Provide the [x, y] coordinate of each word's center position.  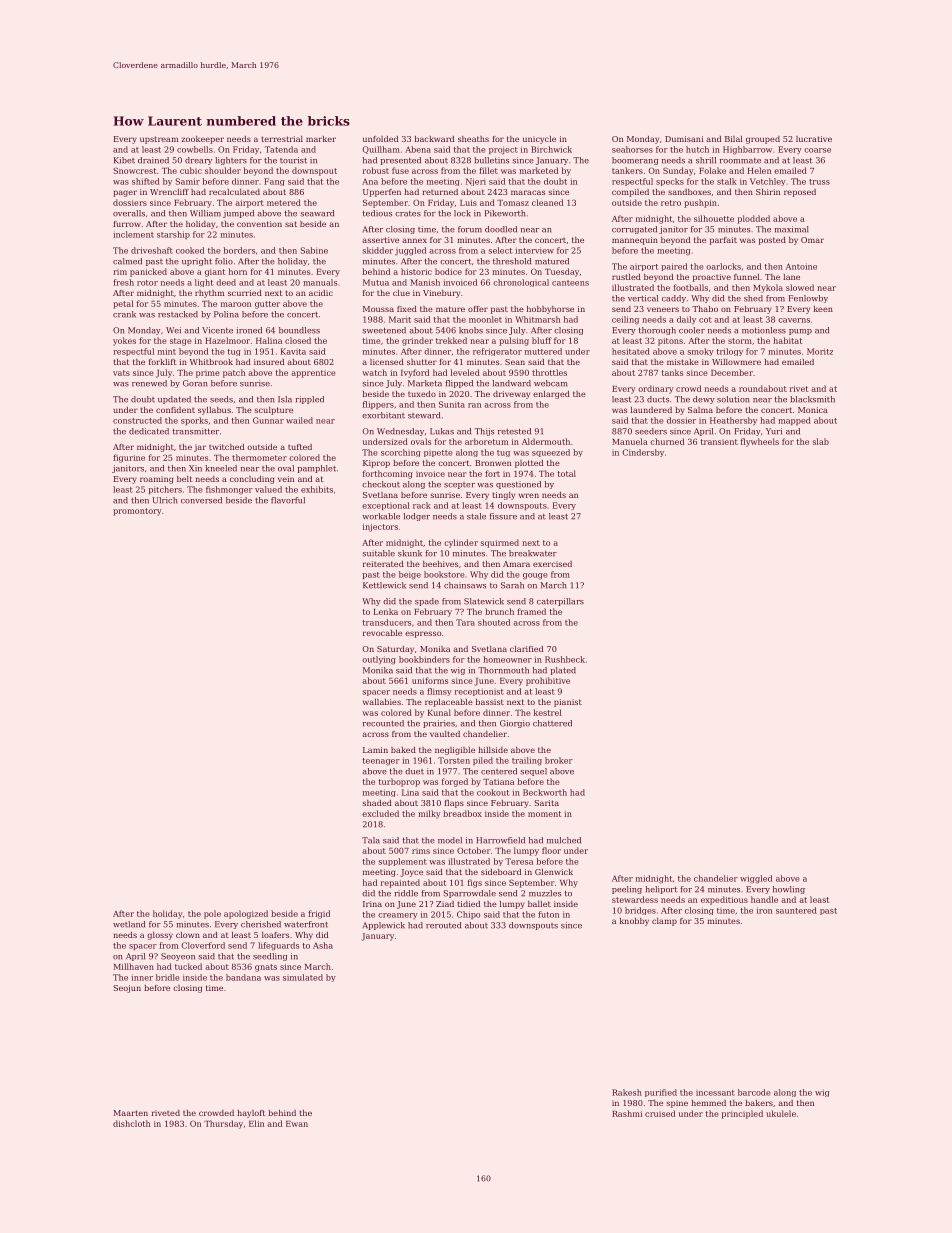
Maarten [130, 1113]
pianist [568, 703]
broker [559, 760]
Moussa [378, 309]
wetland [129, 924]
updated [174, 400]
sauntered [796, 910]
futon [548, 914]
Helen [759, 170]
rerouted [443, 925]
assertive [380, 240]
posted [772, 241]
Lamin [375, 750]
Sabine [314, 250]
